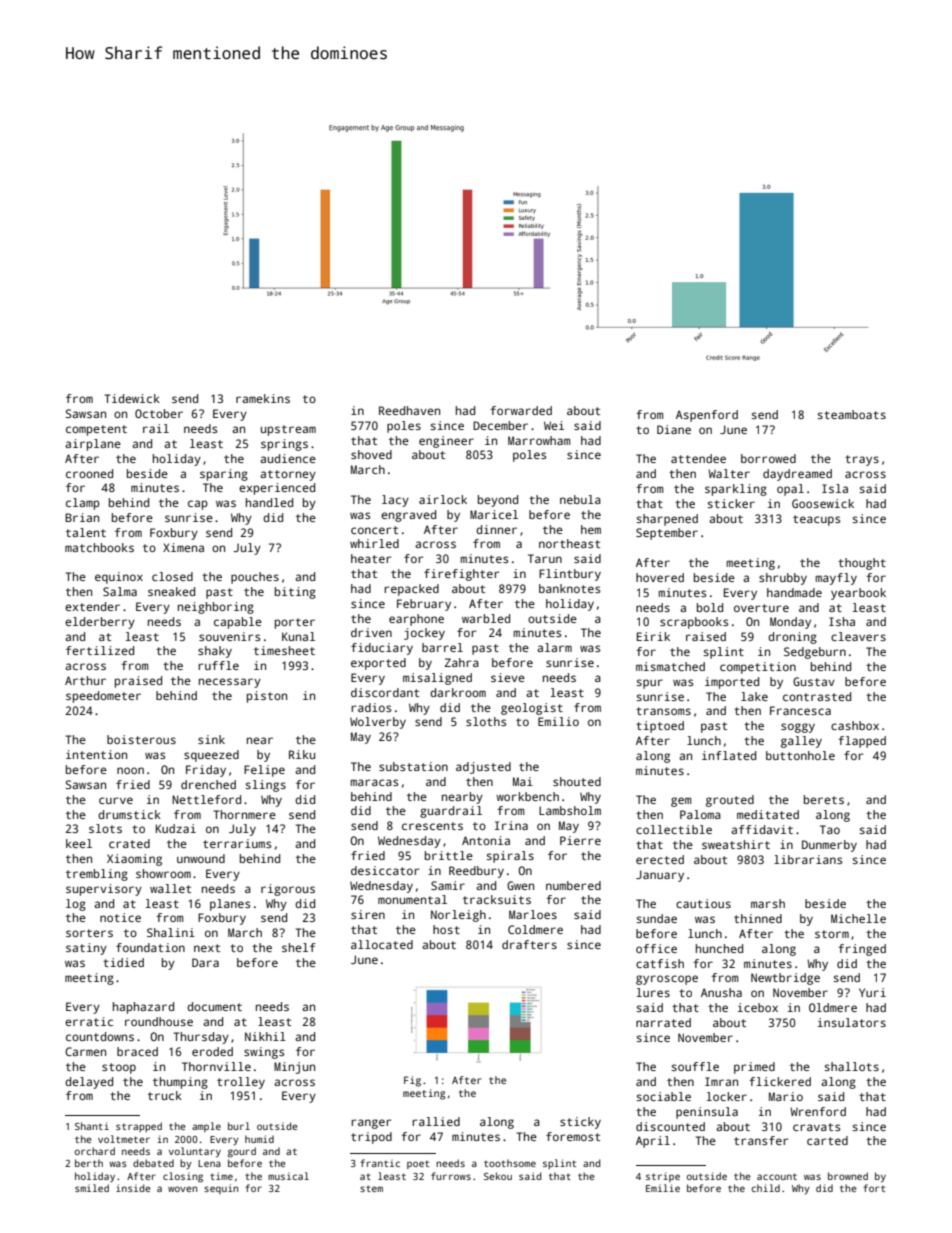  What do you see at coordinates (92, 1126) in the screenshot?
I see `Shanti` at bounding box center [92, 1126].
